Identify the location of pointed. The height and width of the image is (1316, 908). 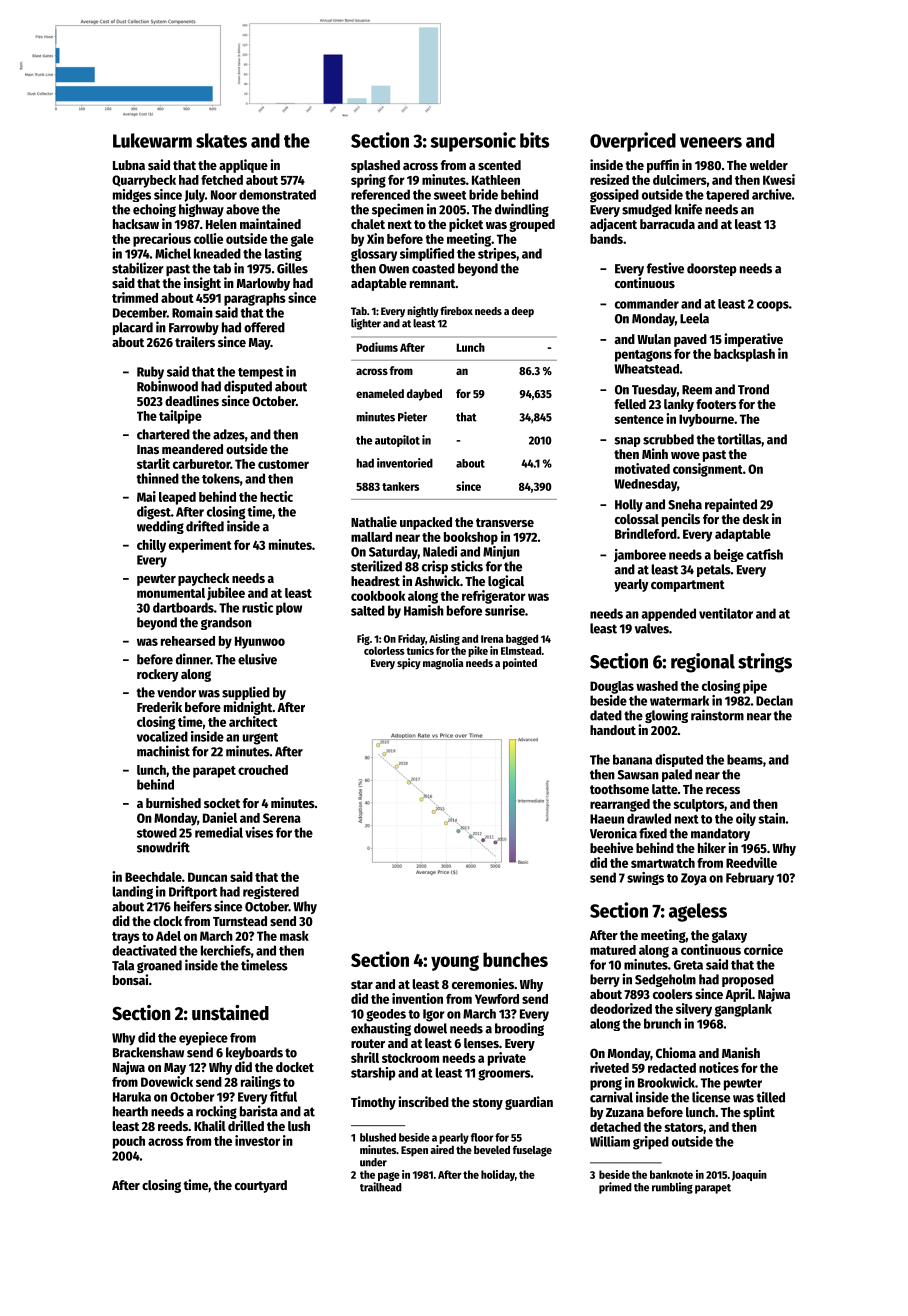
(520, 664).
